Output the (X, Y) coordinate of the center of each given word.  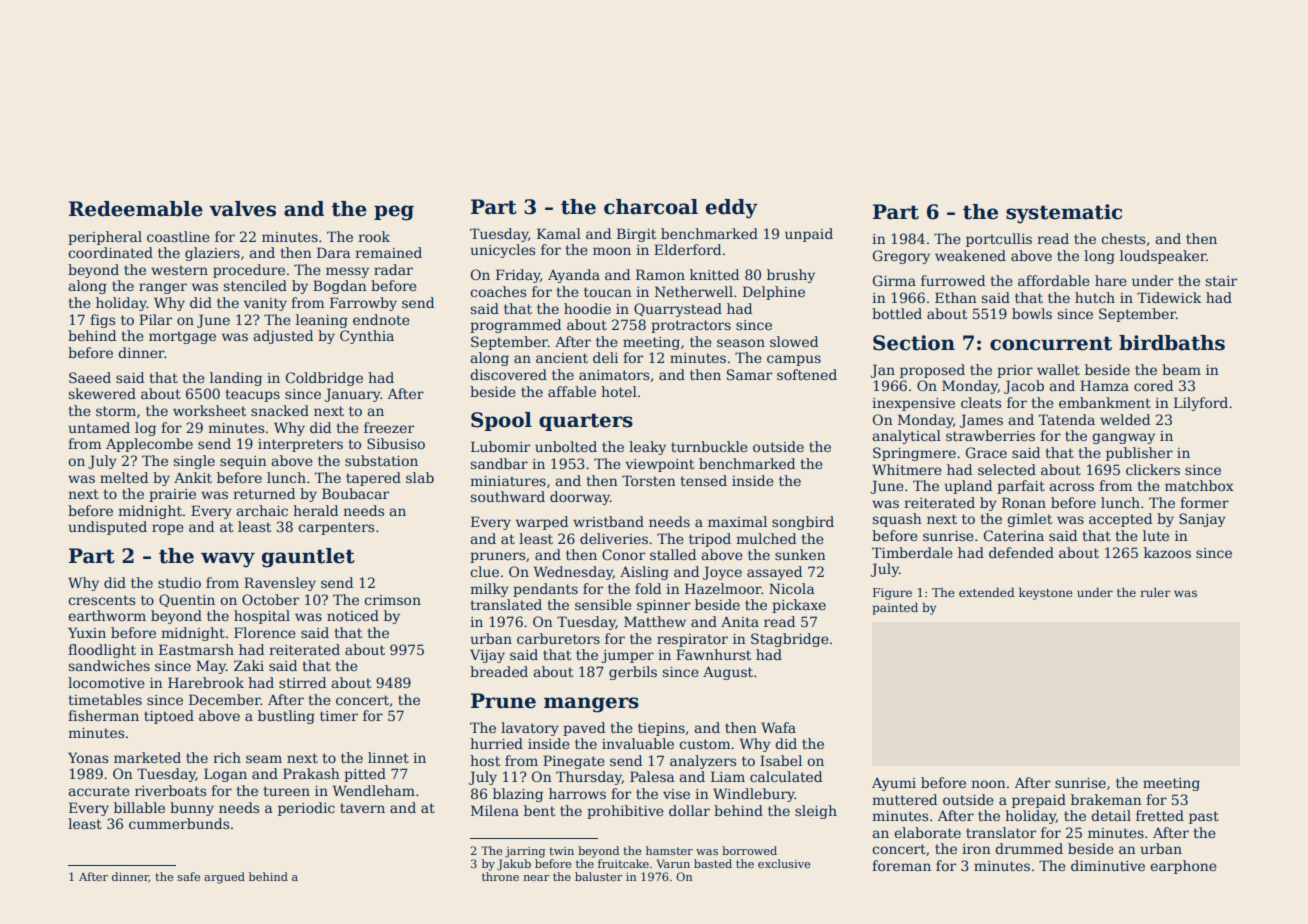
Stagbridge (790, 640)
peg (394, 213)
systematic (1064, 214)
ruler (1155, 592)
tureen (286, 791)
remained (389, 252)
